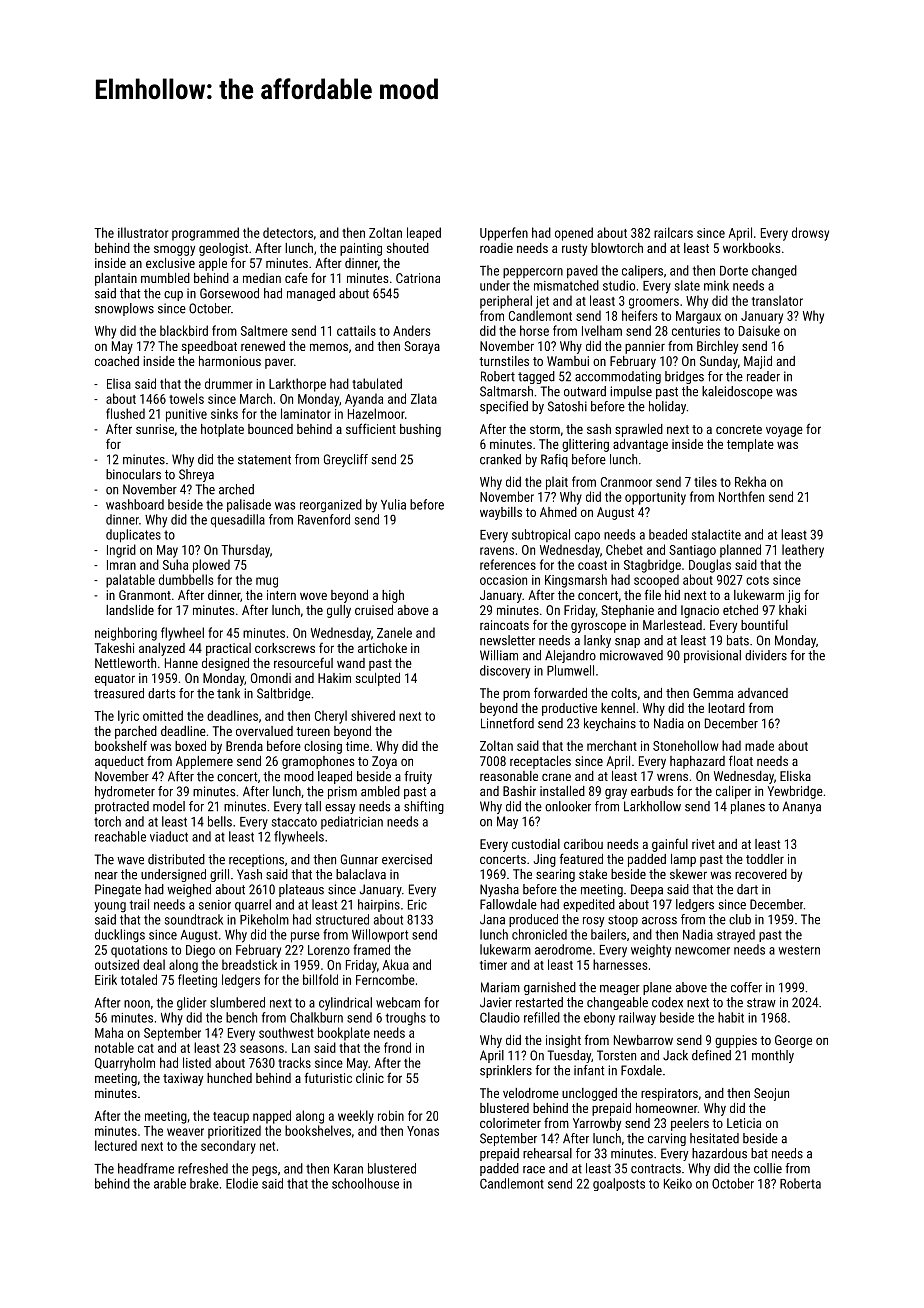  I want to click on tagged, so click(536, 377).
